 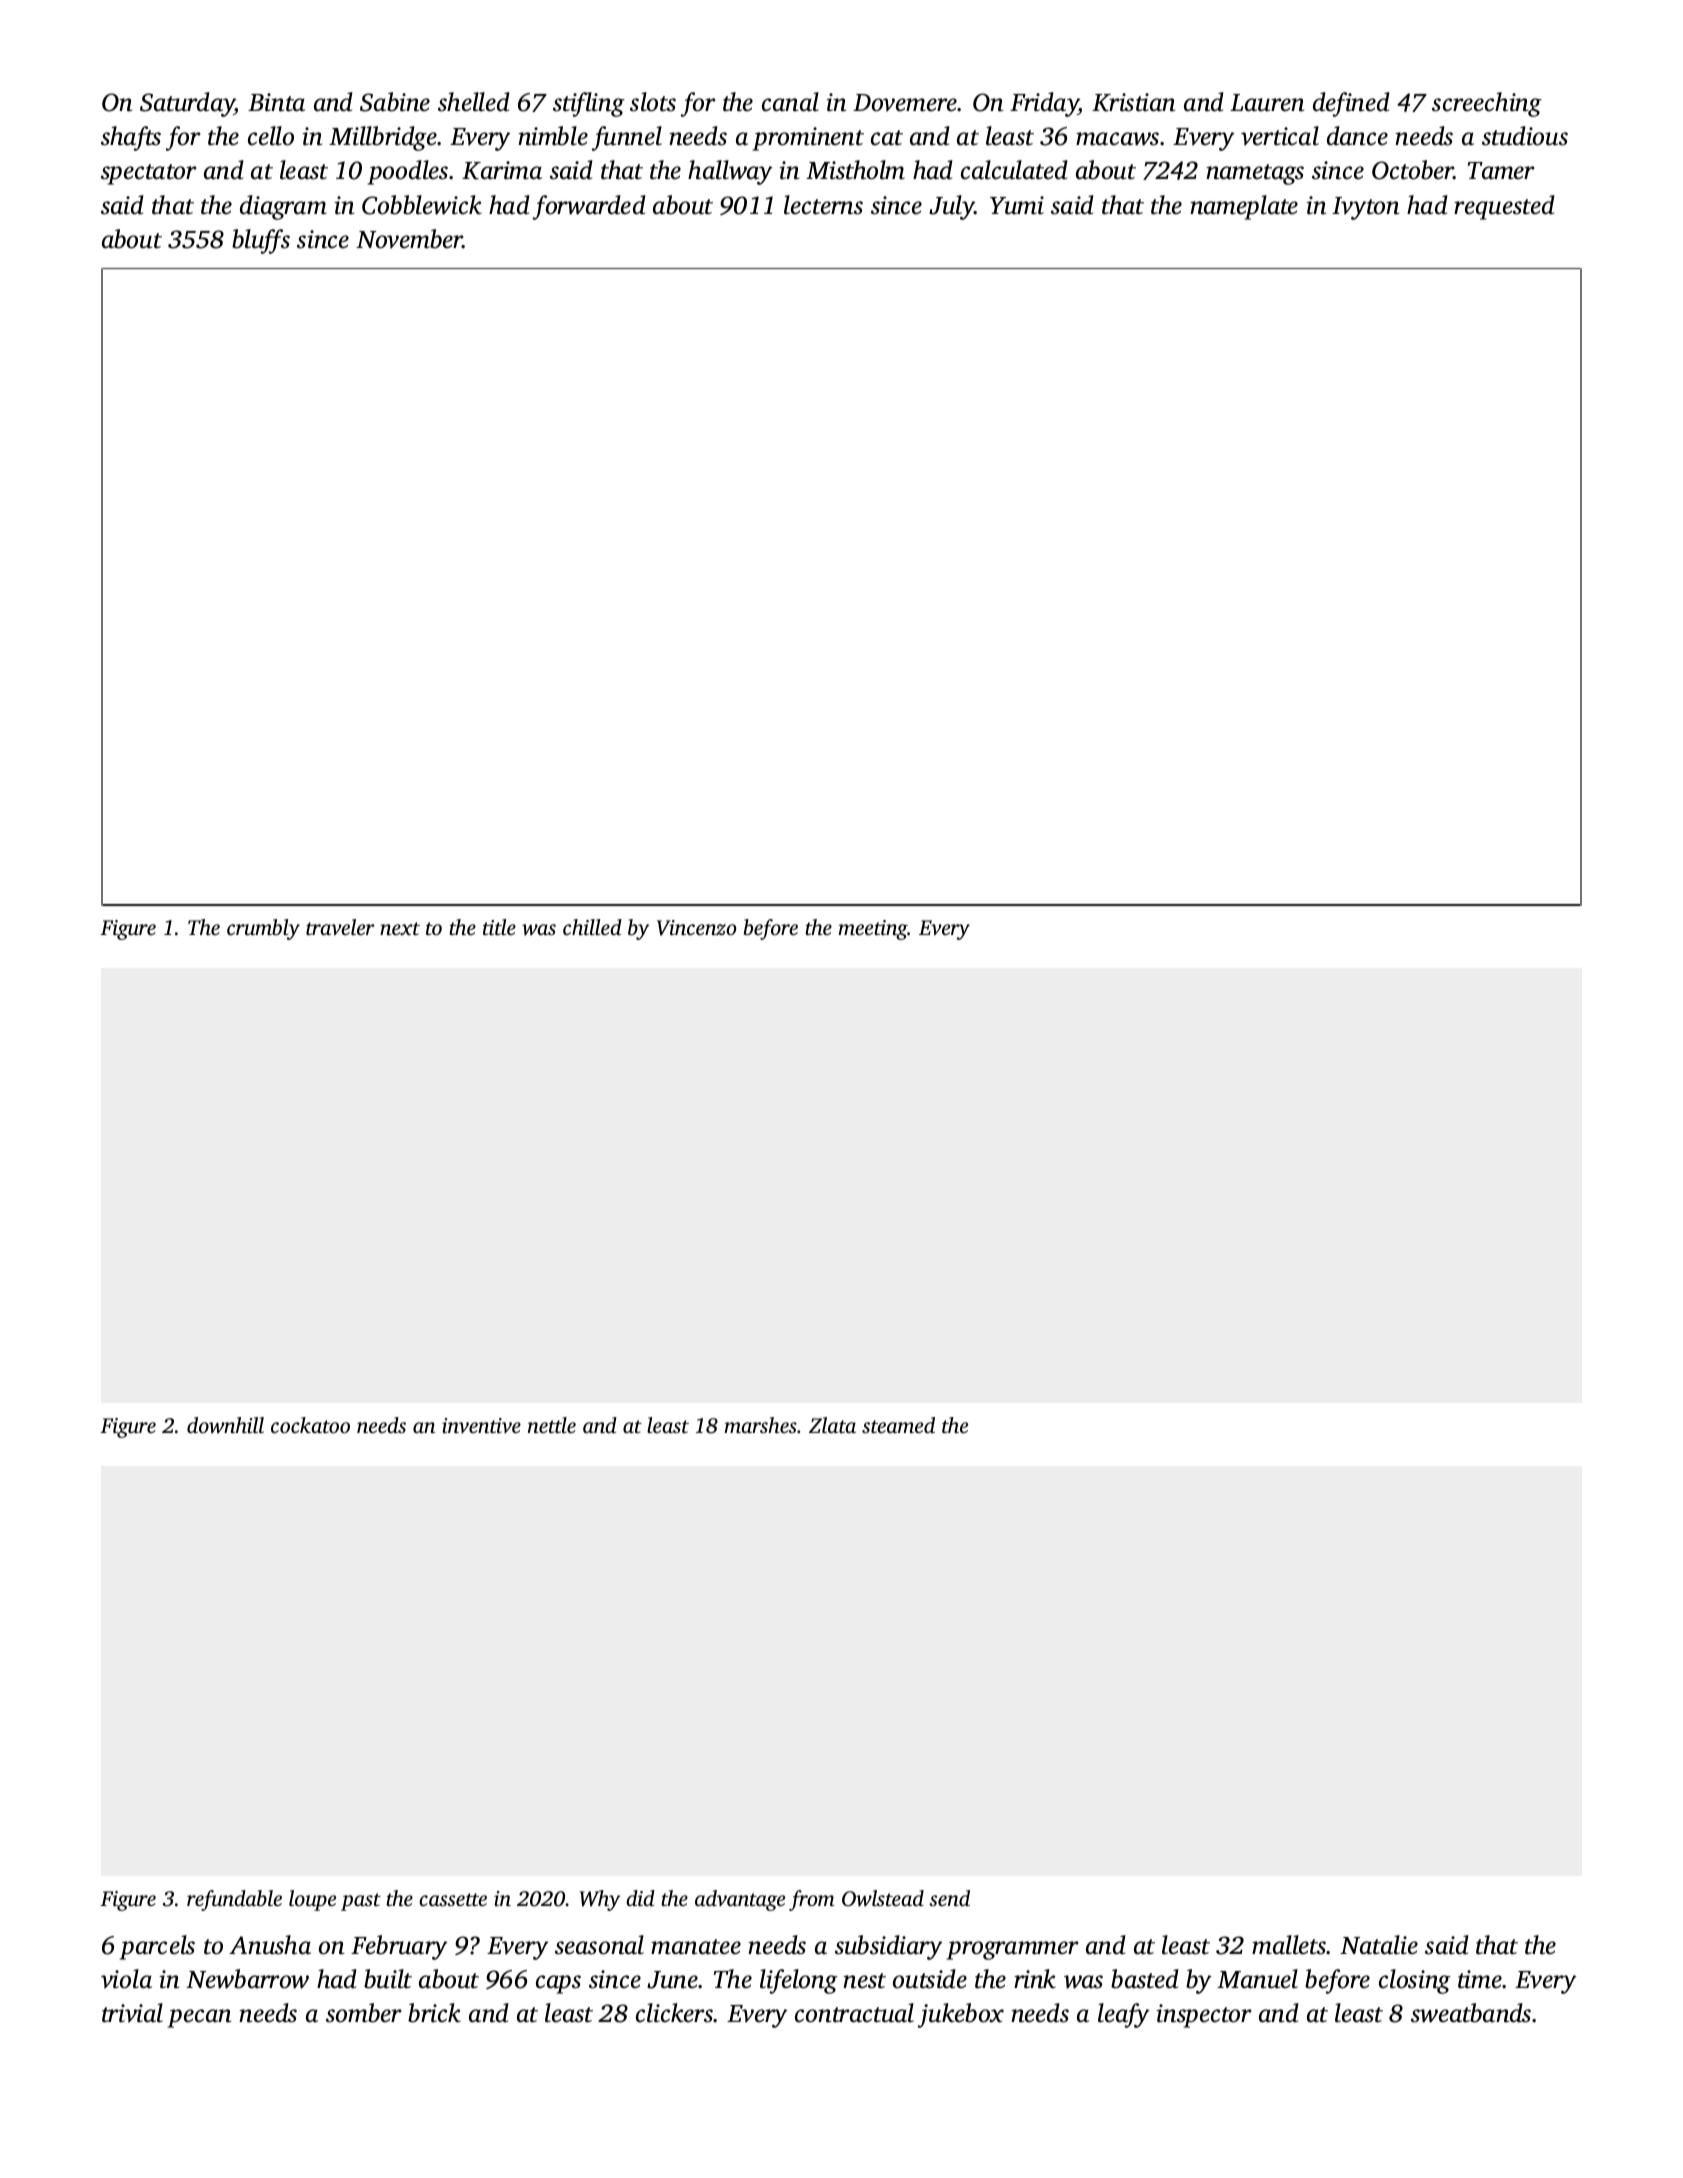 I want to click on Zlata, so click(x=832, y=1425).
